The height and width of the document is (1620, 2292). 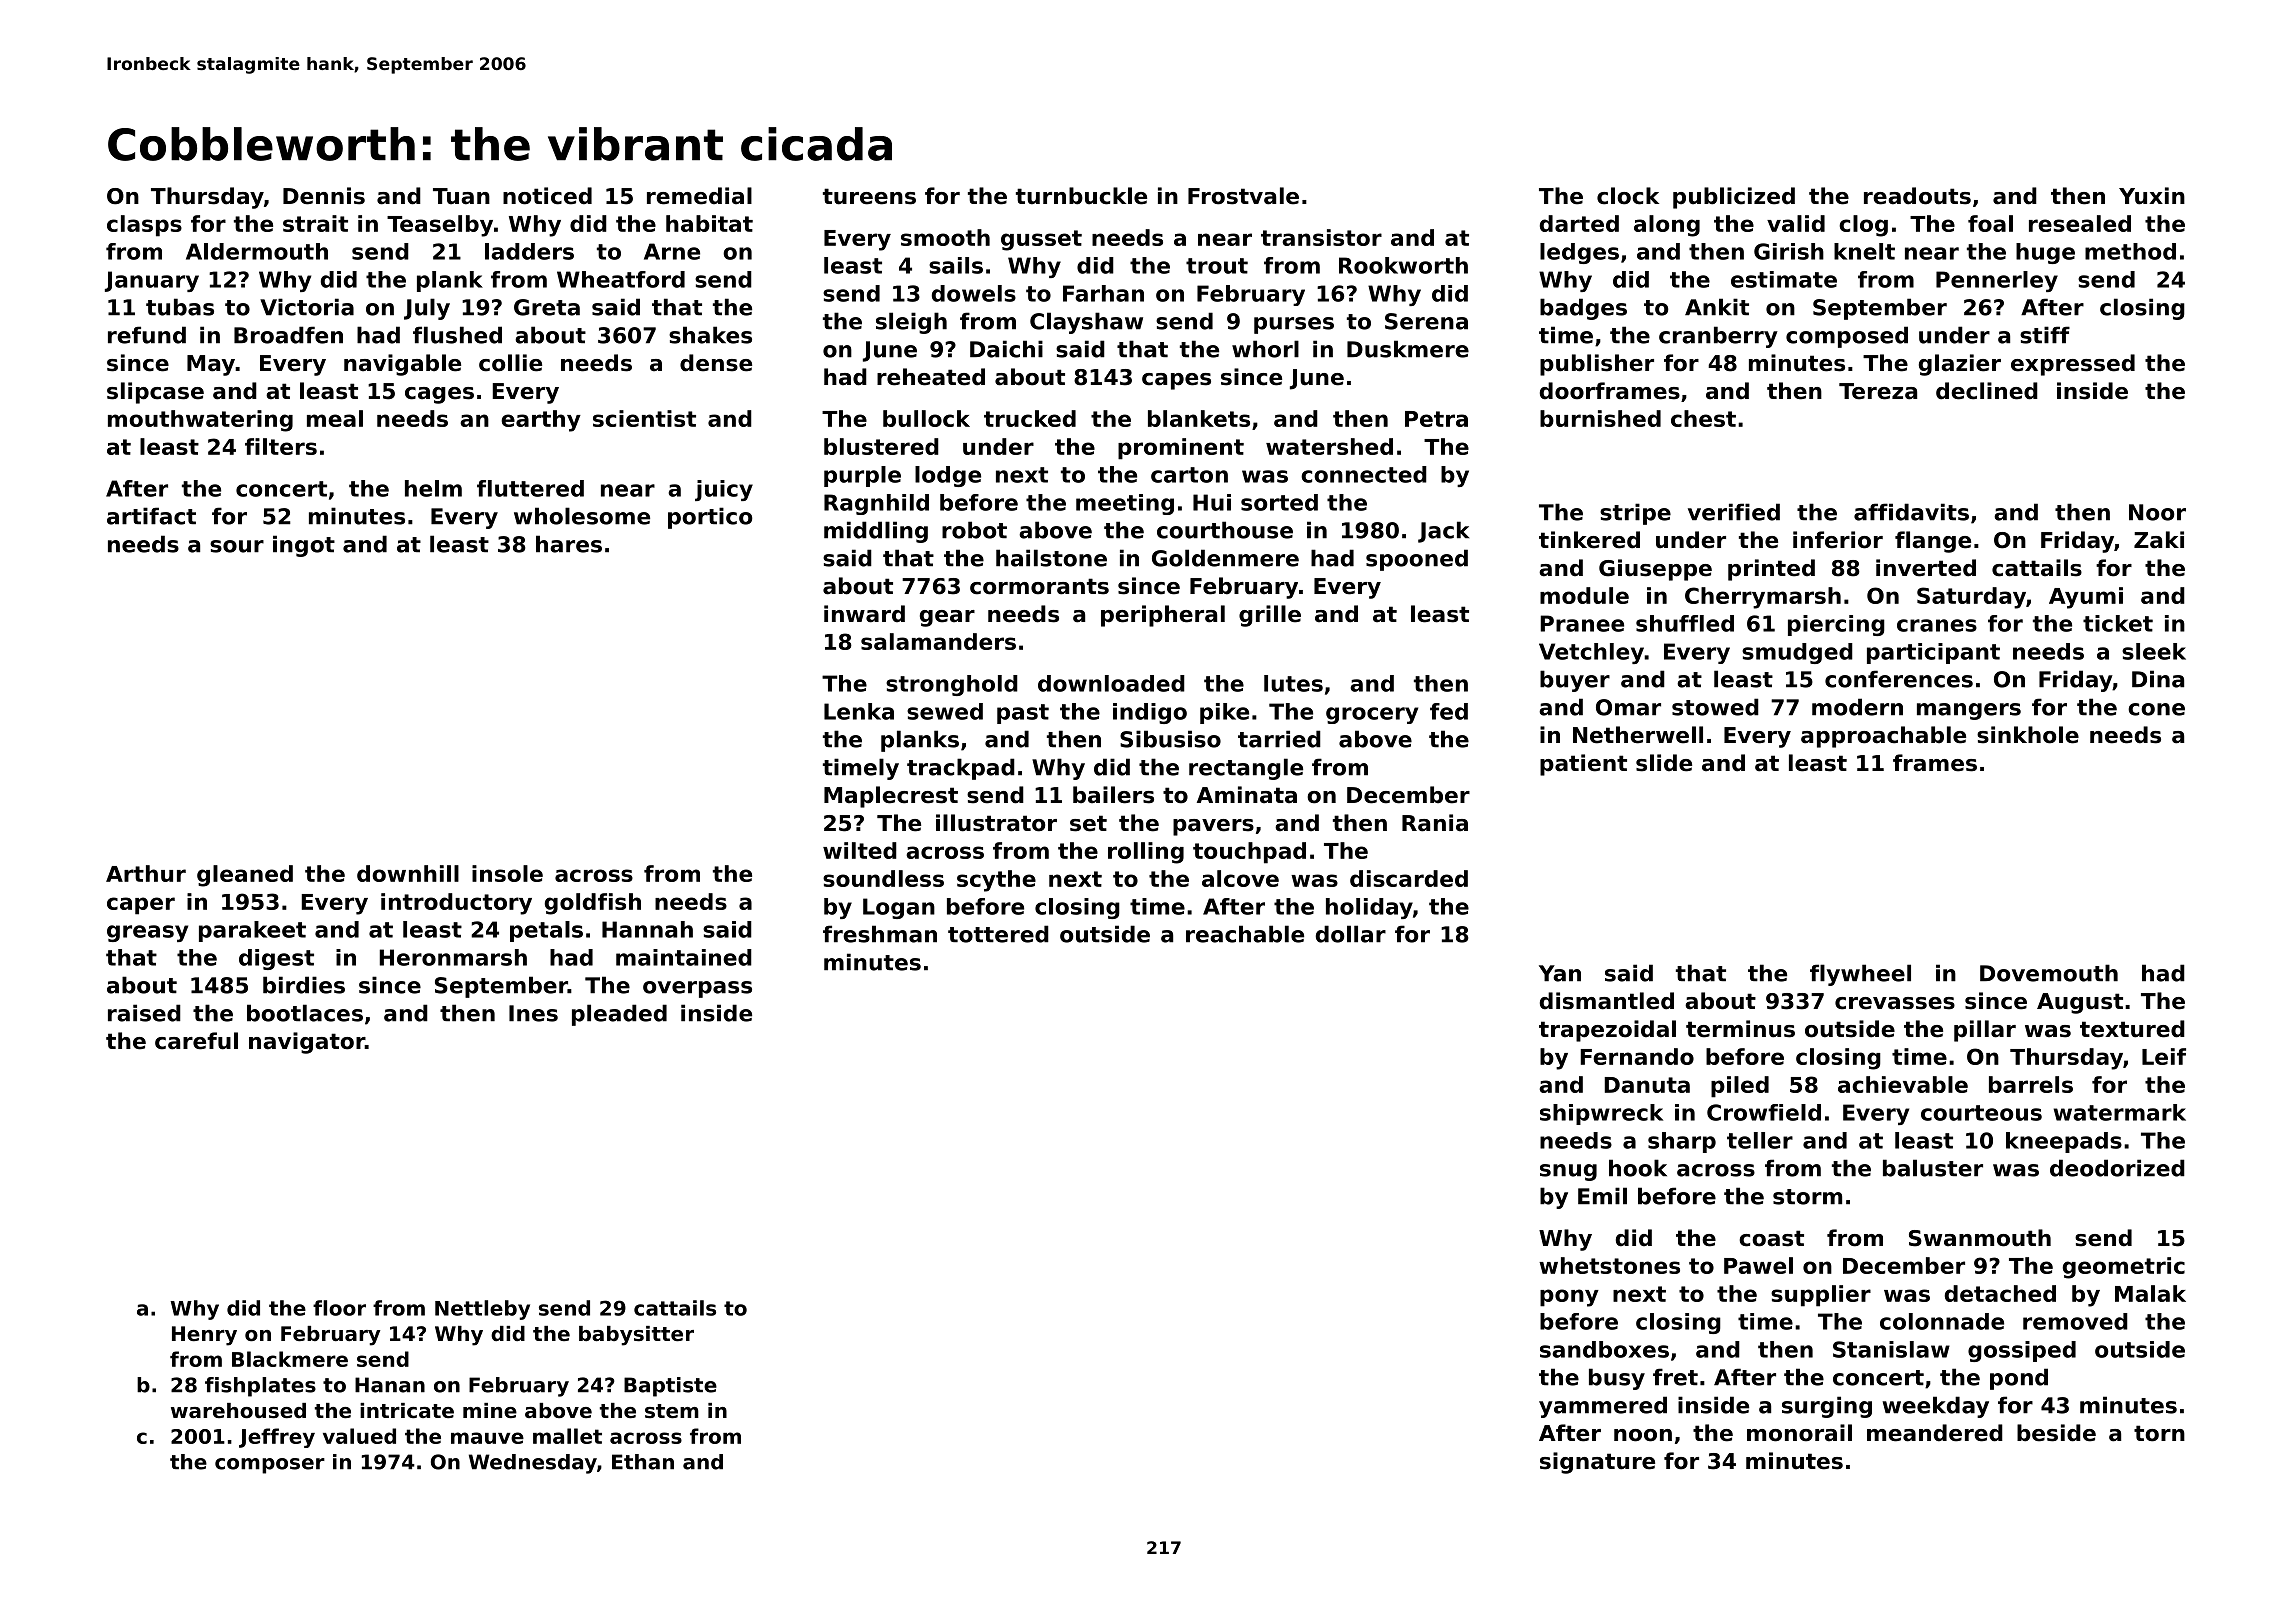 I want to click on method, so click(x=2130, y=251).
